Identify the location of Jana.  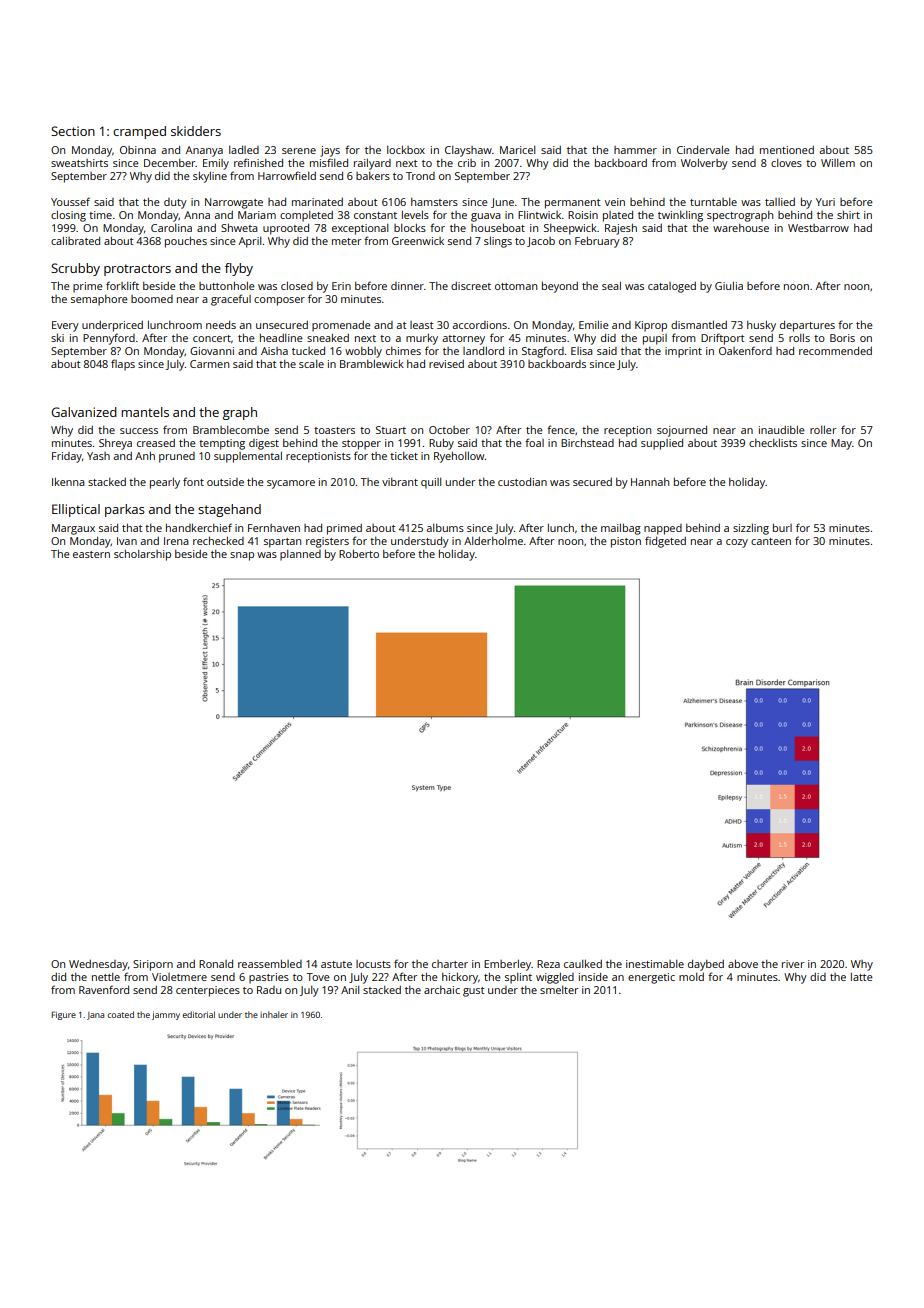
(95, 1016).
